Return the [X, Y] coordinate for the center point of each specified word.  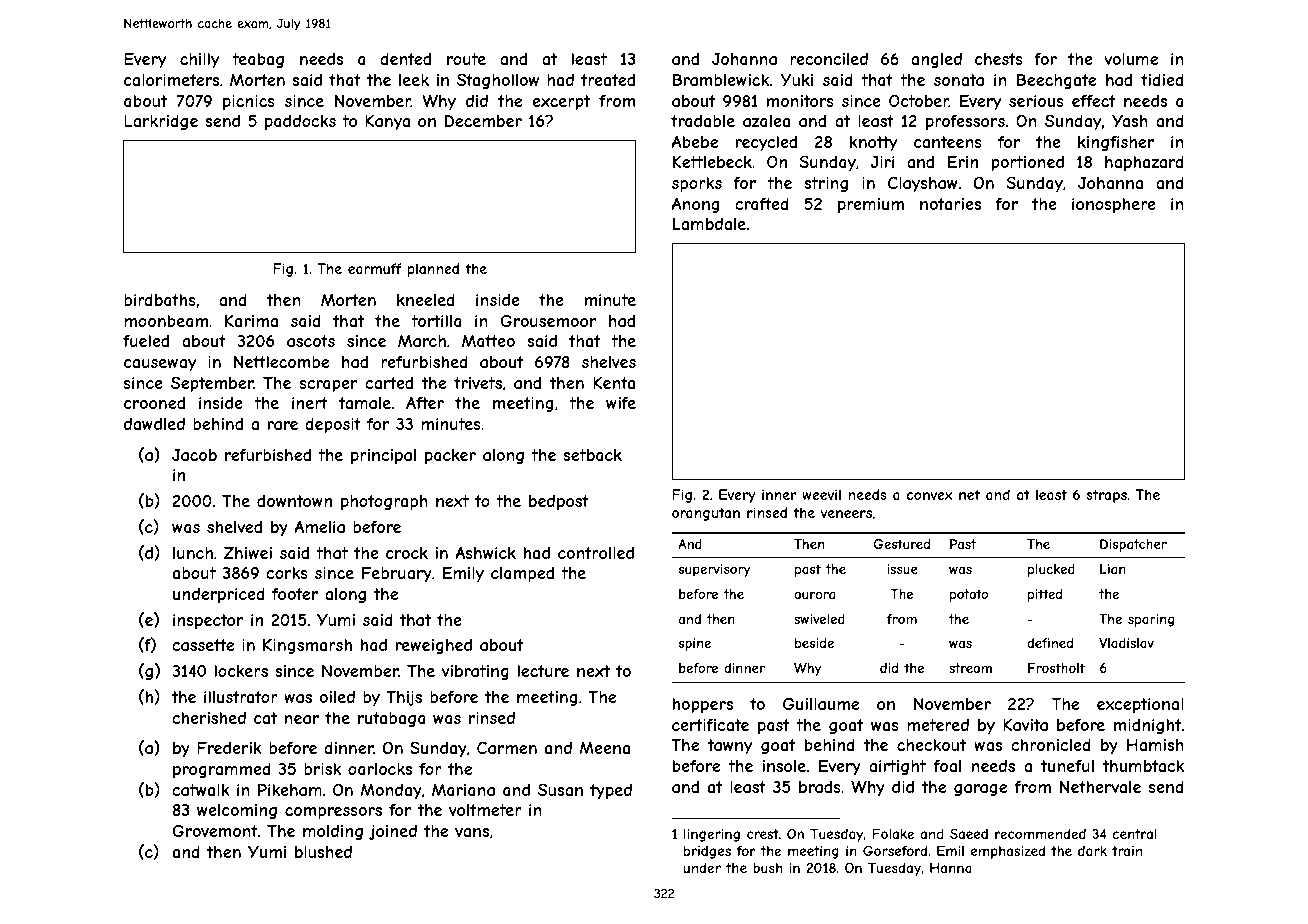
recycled [766, 144]
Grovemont [215, 830]
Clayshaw [922, 184]
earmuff [375, 268]
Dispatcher [1133, 545]
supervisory [714, 570]
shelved [234, 527]
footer [295, 594]
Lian [1113, 569]
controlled [596, 553]
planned [433, 270]
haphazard [1144, 163]
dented [405, 59]
